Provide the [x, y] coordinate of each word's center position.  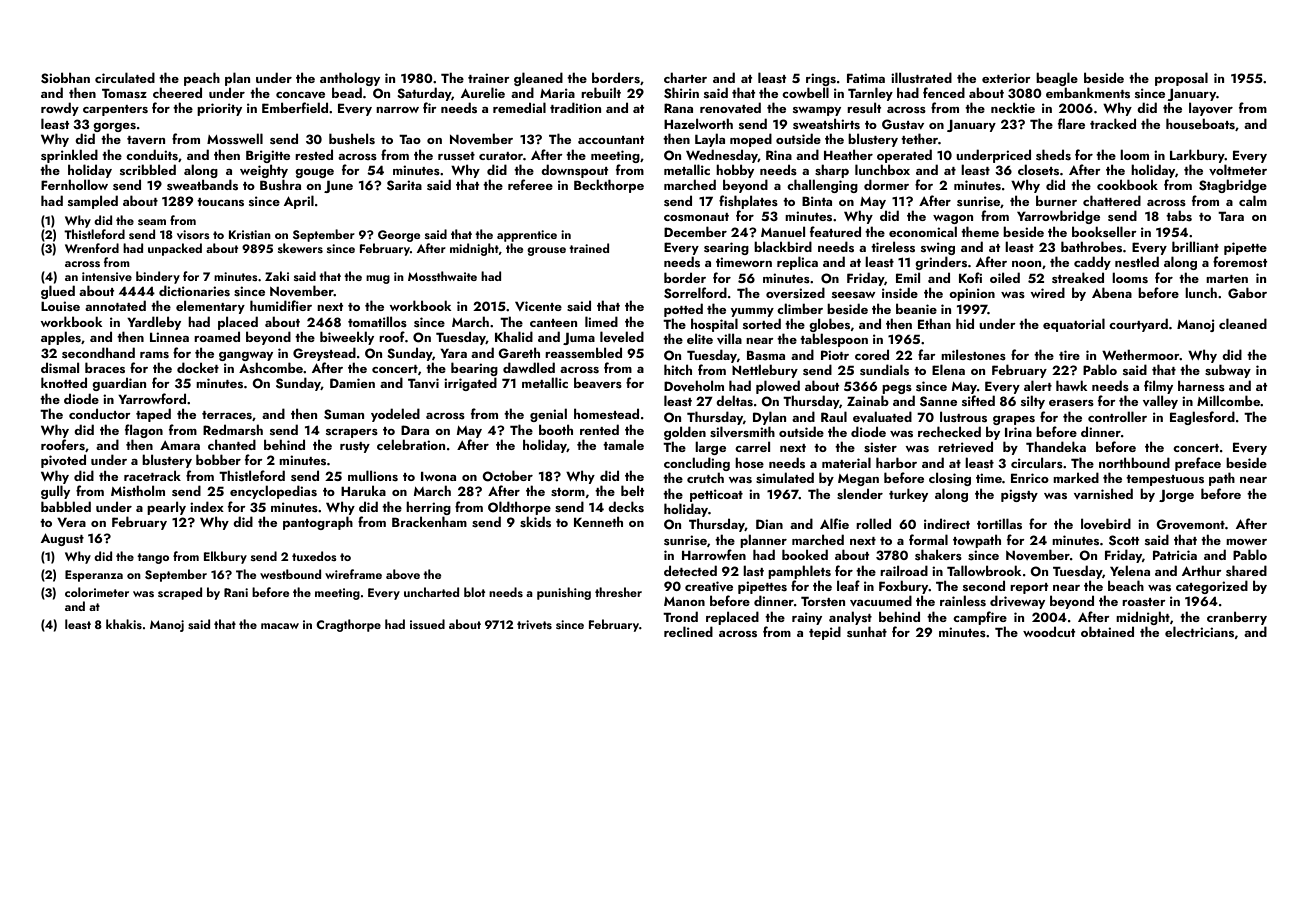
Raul [834, 416]
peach [202, 79]
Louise [60, 306]
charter [685, 77]
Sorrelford [695, 293]
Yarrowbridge [1058, 217]
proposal [1181, 79]
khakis [124, 624]
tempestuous [1165, 480]
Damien [352, 383]
